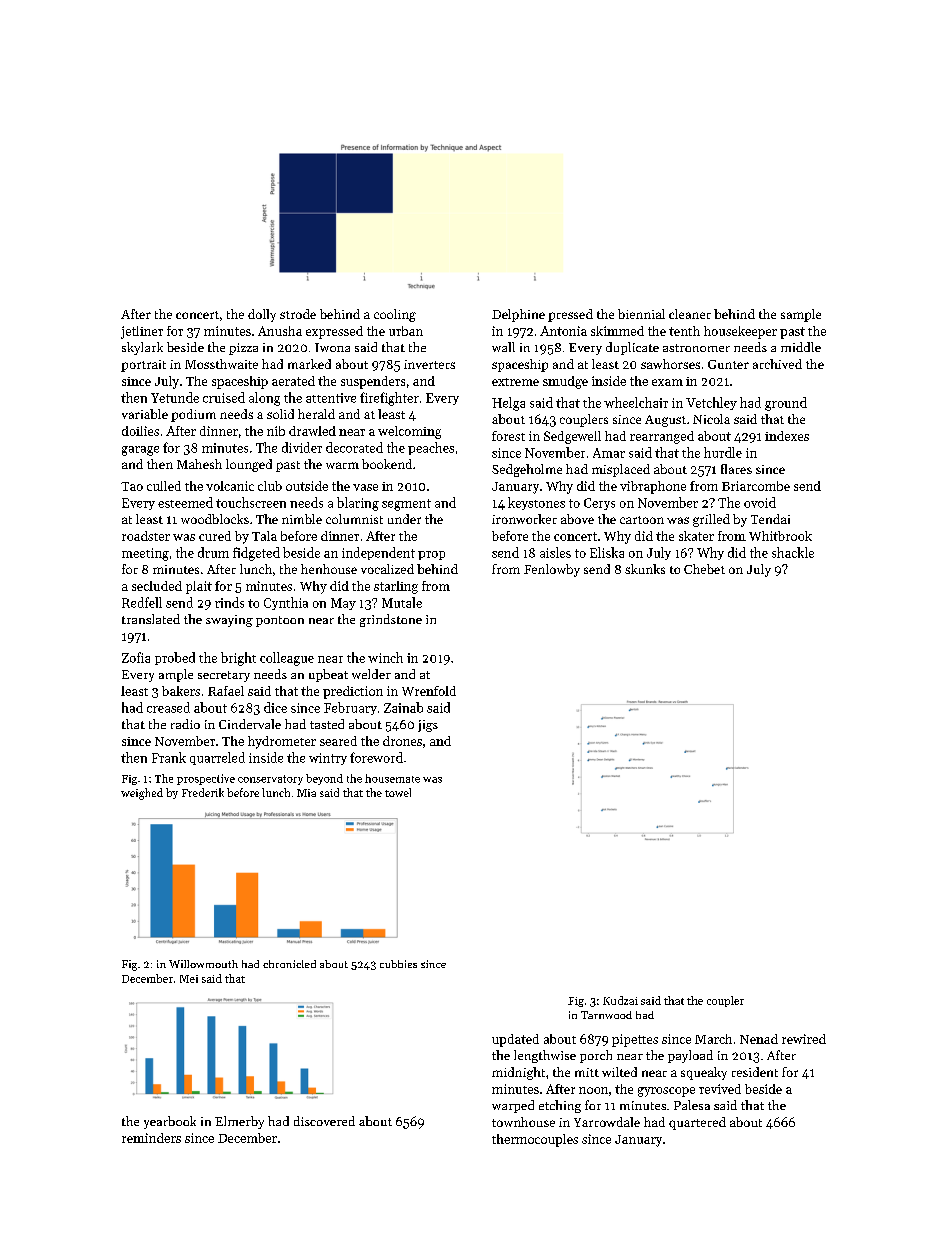 The image size is (952, 1233). I want to click on inverters, so click(429, 364).
